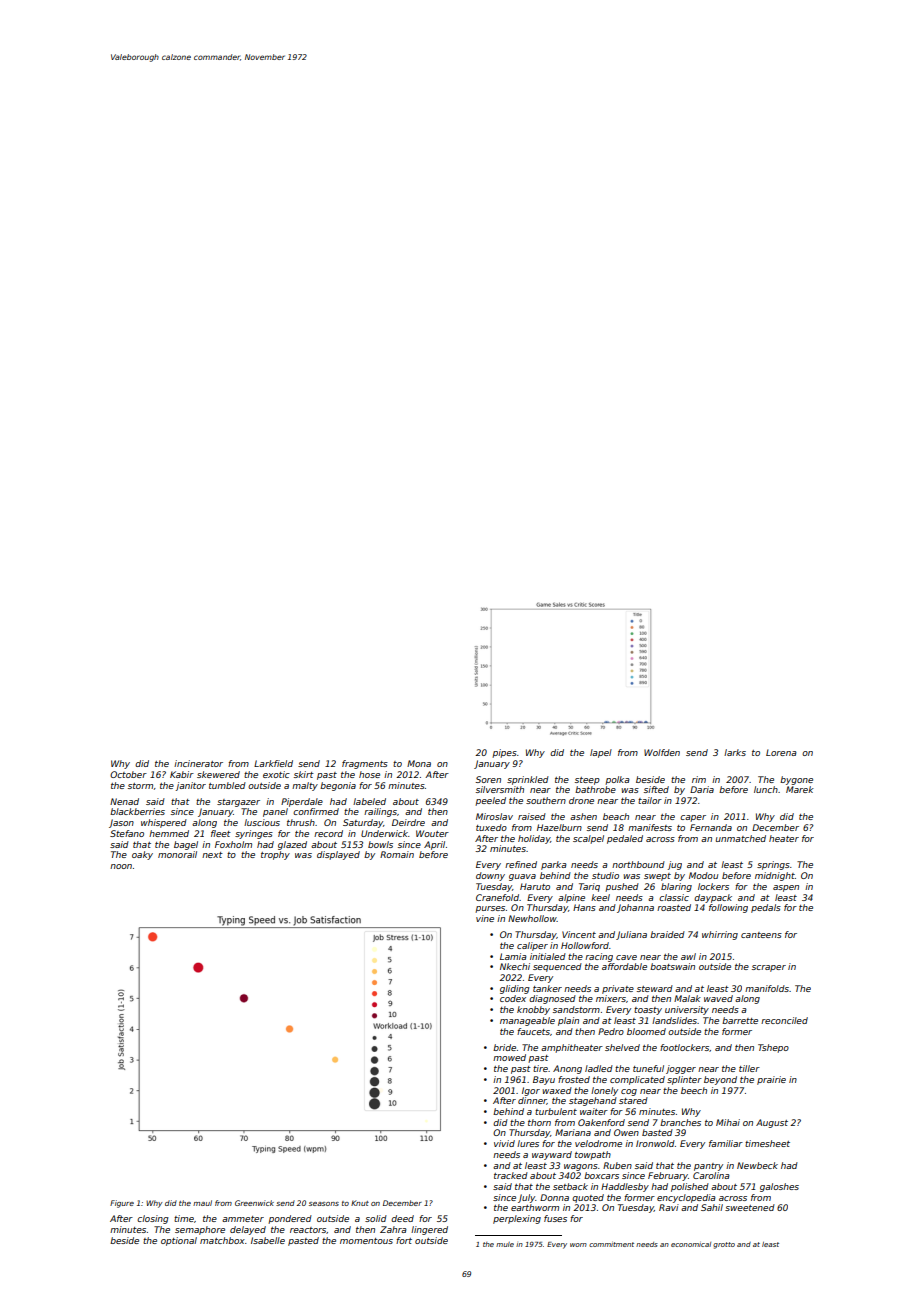 The height and width of the screenshot is (1308, 924). What do you see at coordinates (360, 1203) in the screenshot?
I see `Knut` at bounding box center [360, 1203].
